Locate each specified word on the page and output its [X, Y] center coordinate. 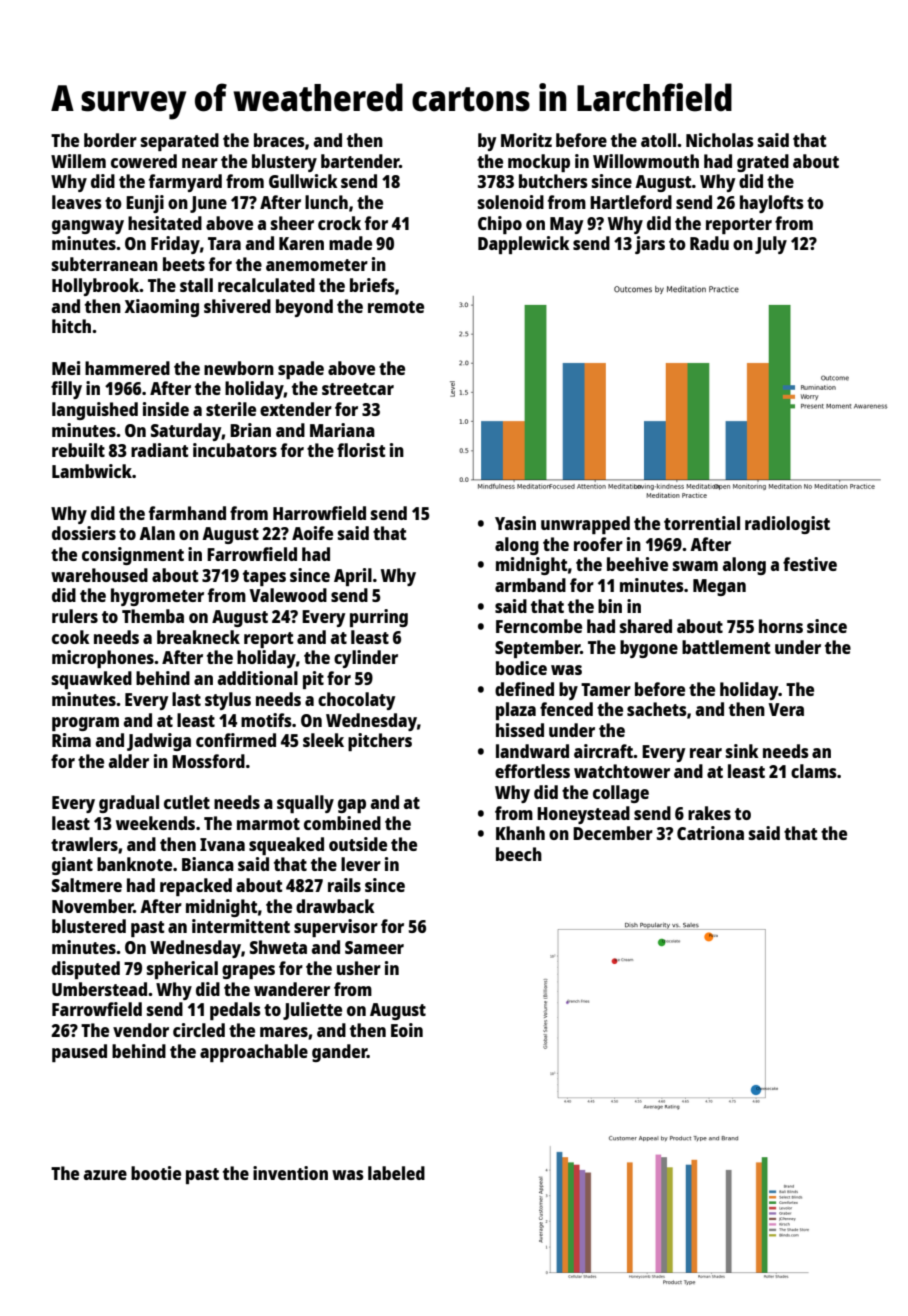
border [110, 140]
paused [79, 1053]
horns [781, 626]
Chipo [500, 225]
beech [519, 854]
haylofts [772, 204]
